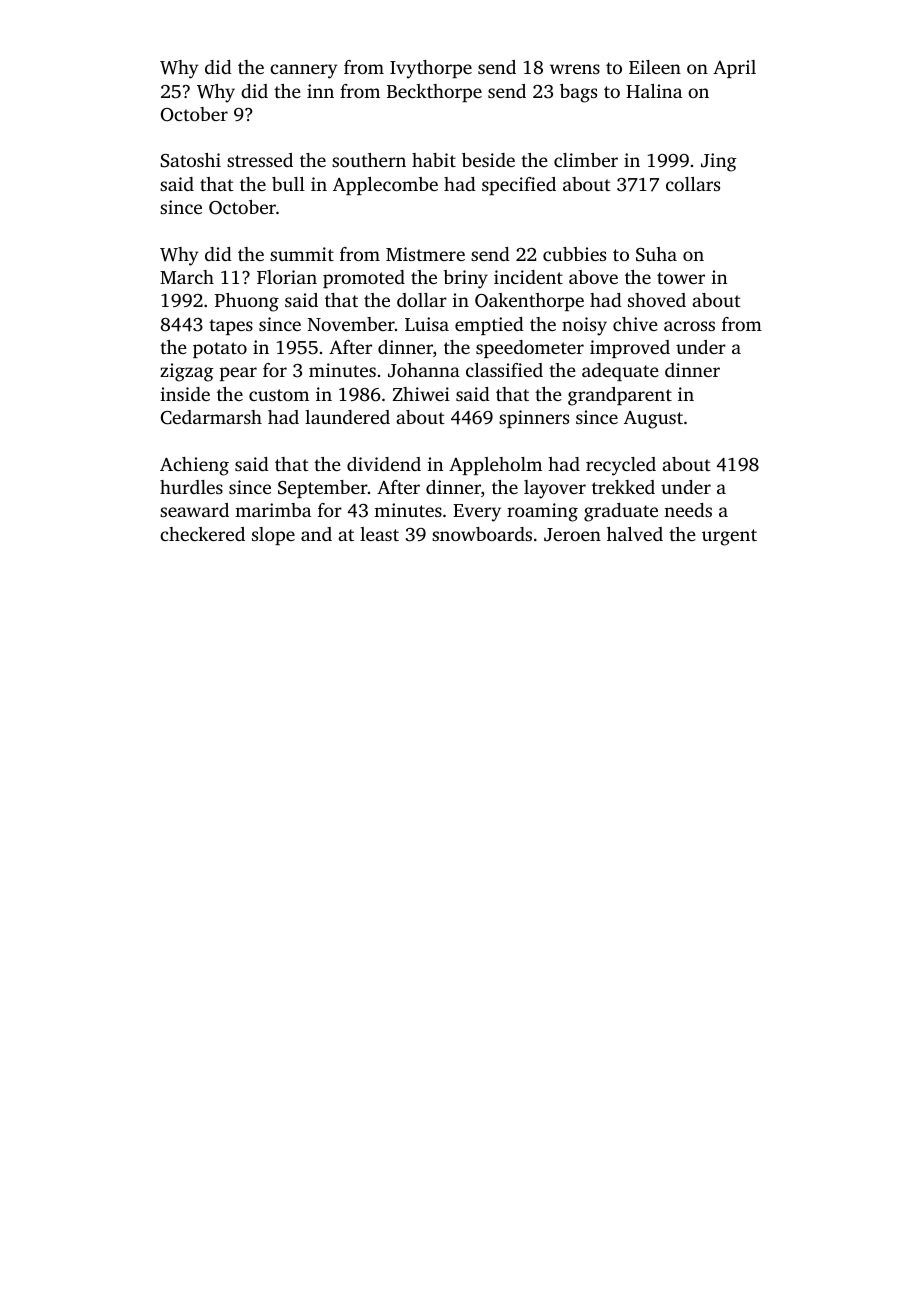  What do you see at coordinates (385, 186) in the document?
I see `Applecombe` at bounding box center [385, 186].
